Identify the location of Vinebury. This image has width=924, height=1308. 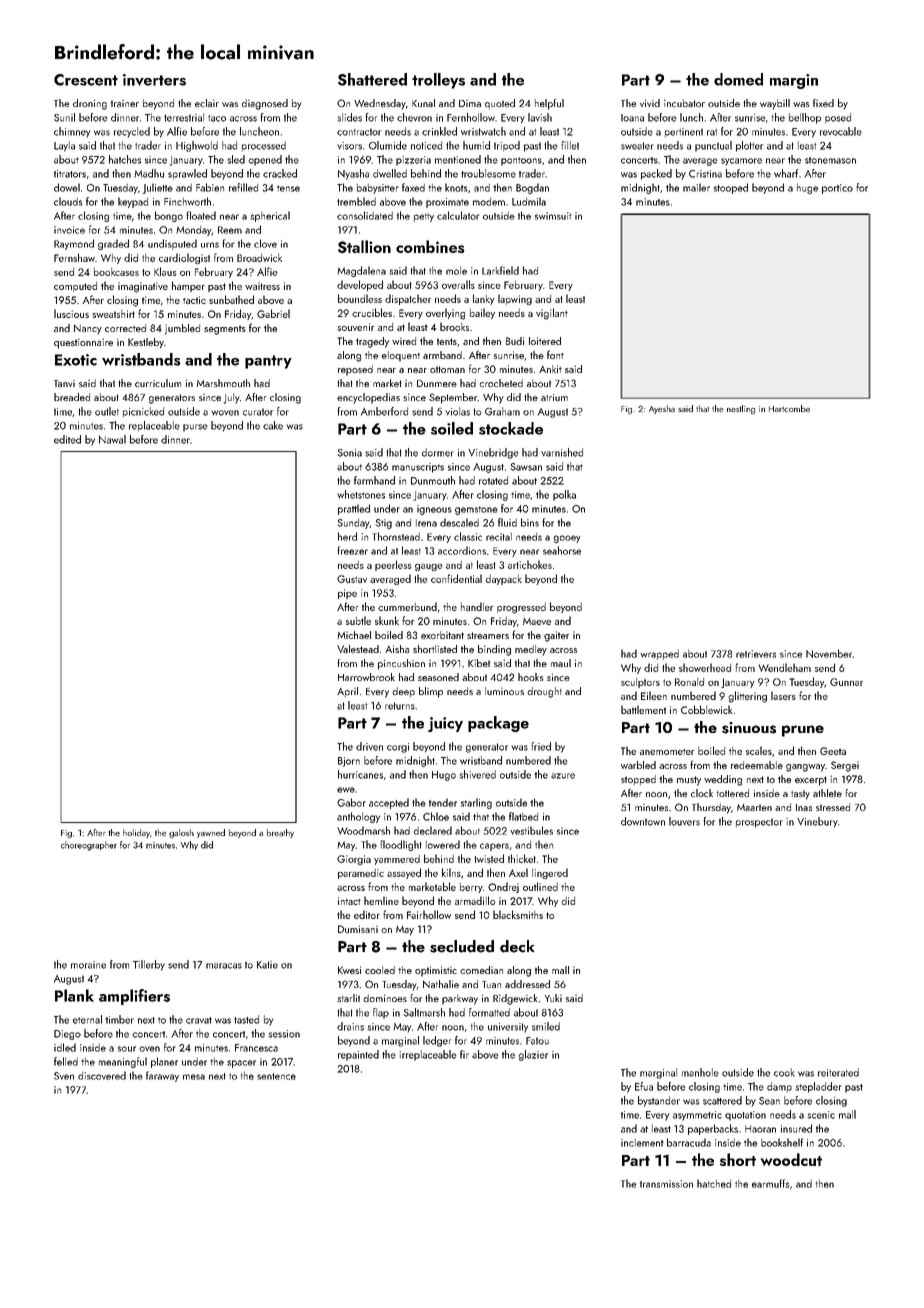
(817, 822).
